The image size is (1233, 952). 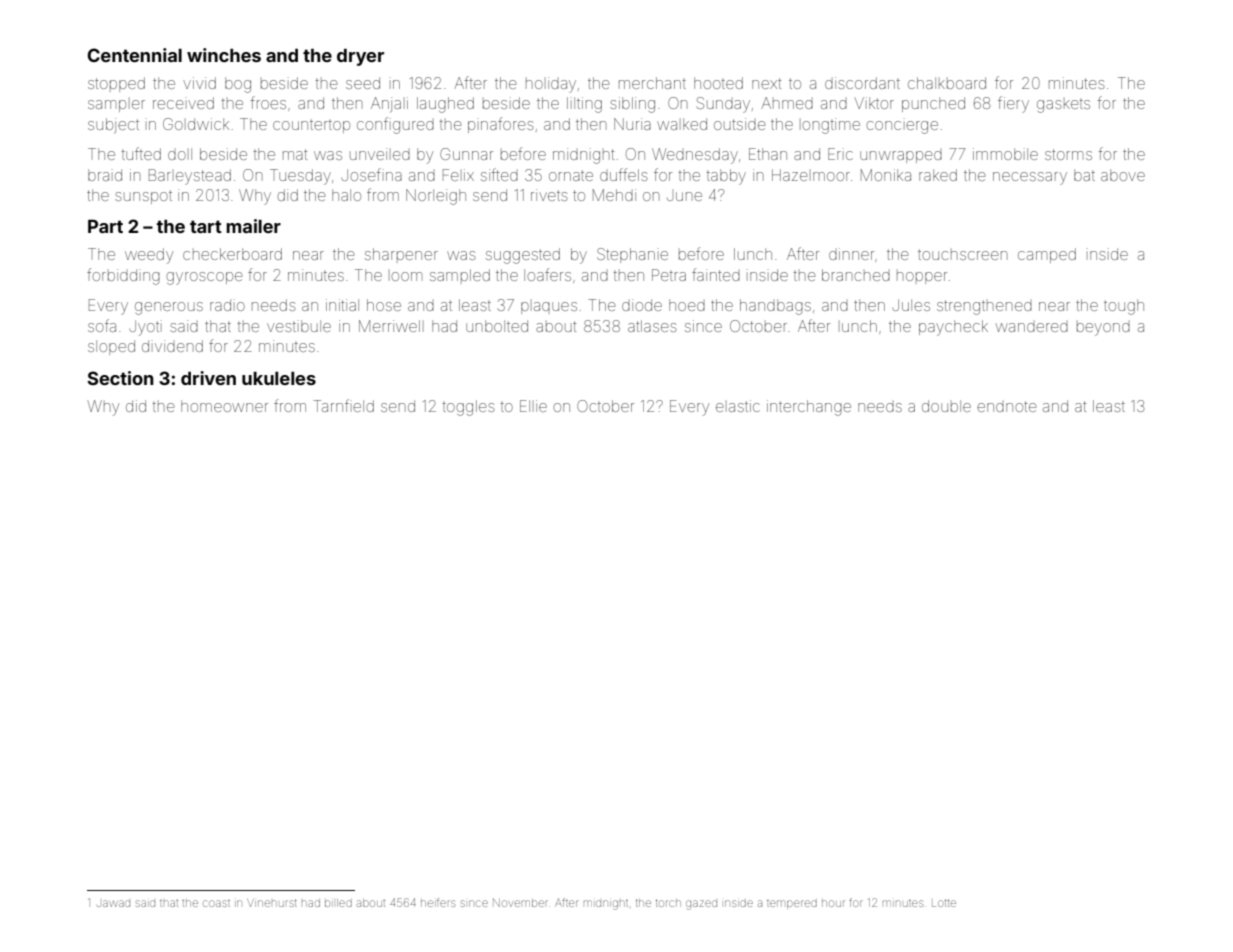 What do you see at coordinates (944, 903) in the screenshot?
I see `Lotte` at bounding box center [944, 903].
